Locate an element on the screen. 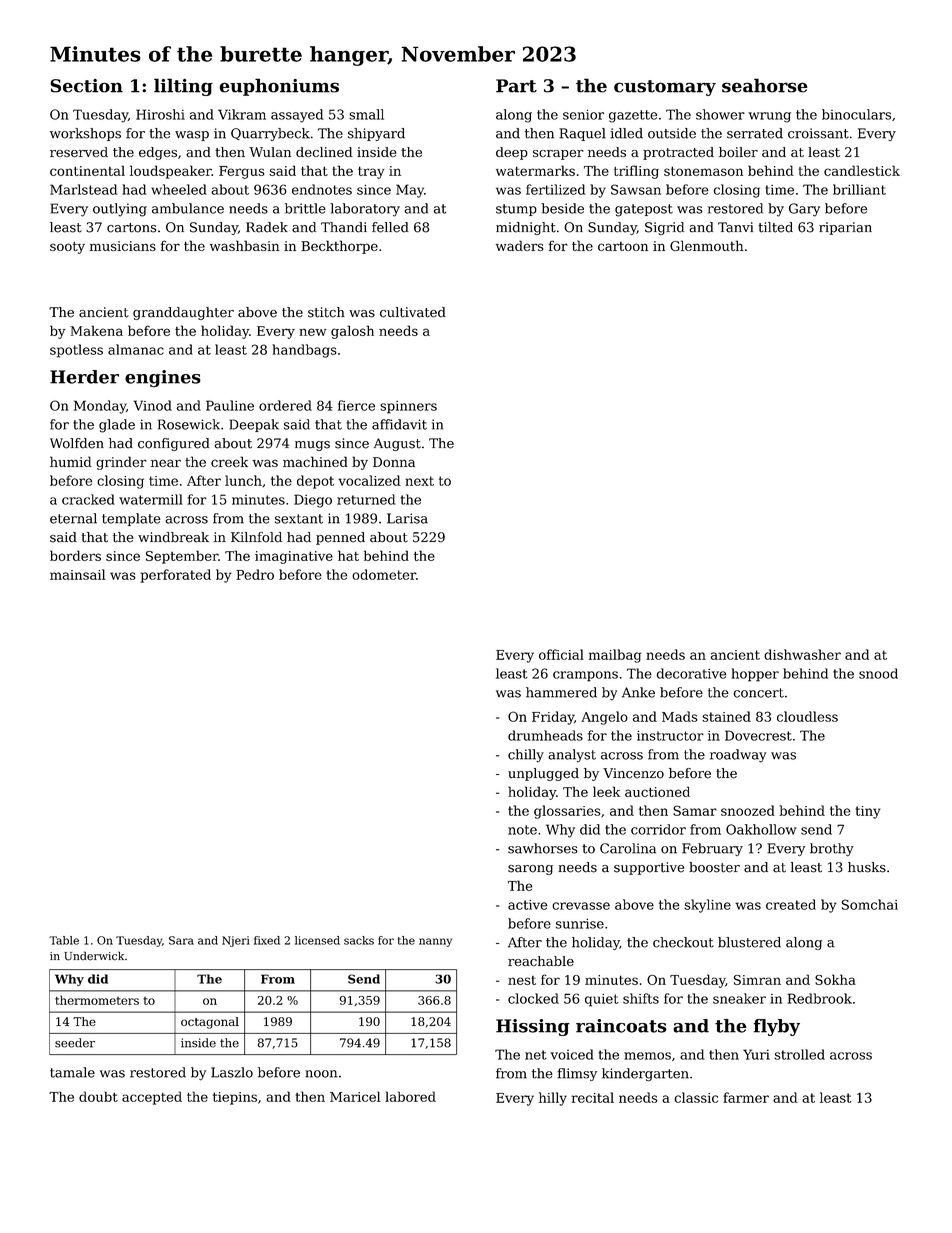 The width and height of the screenshot is (952, 1233). ambulance is located at coordinates (188, 208).
